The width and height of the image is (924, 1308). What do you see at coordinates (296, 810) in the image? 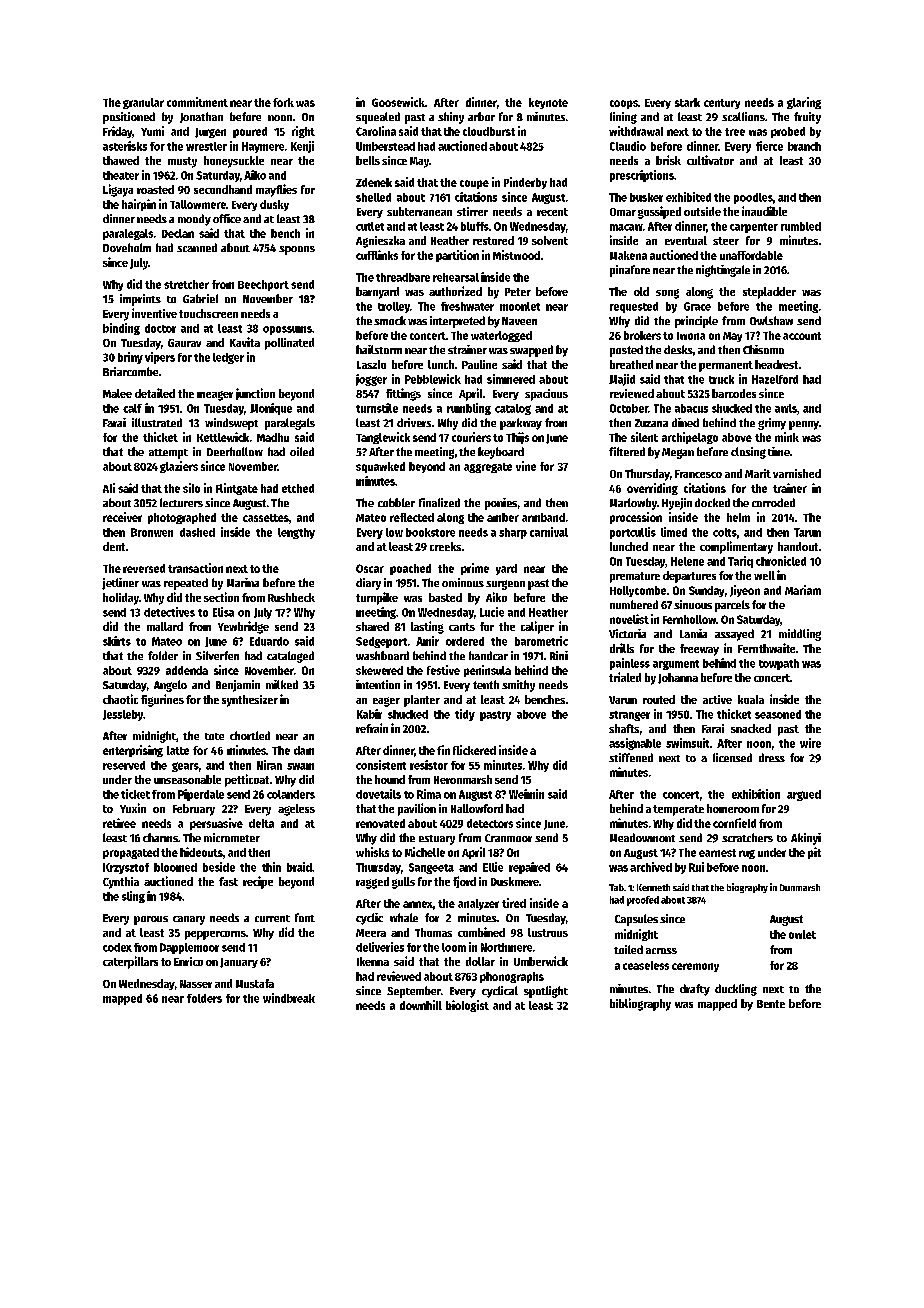
I see `ageless` at bounding box center [296, 810].
